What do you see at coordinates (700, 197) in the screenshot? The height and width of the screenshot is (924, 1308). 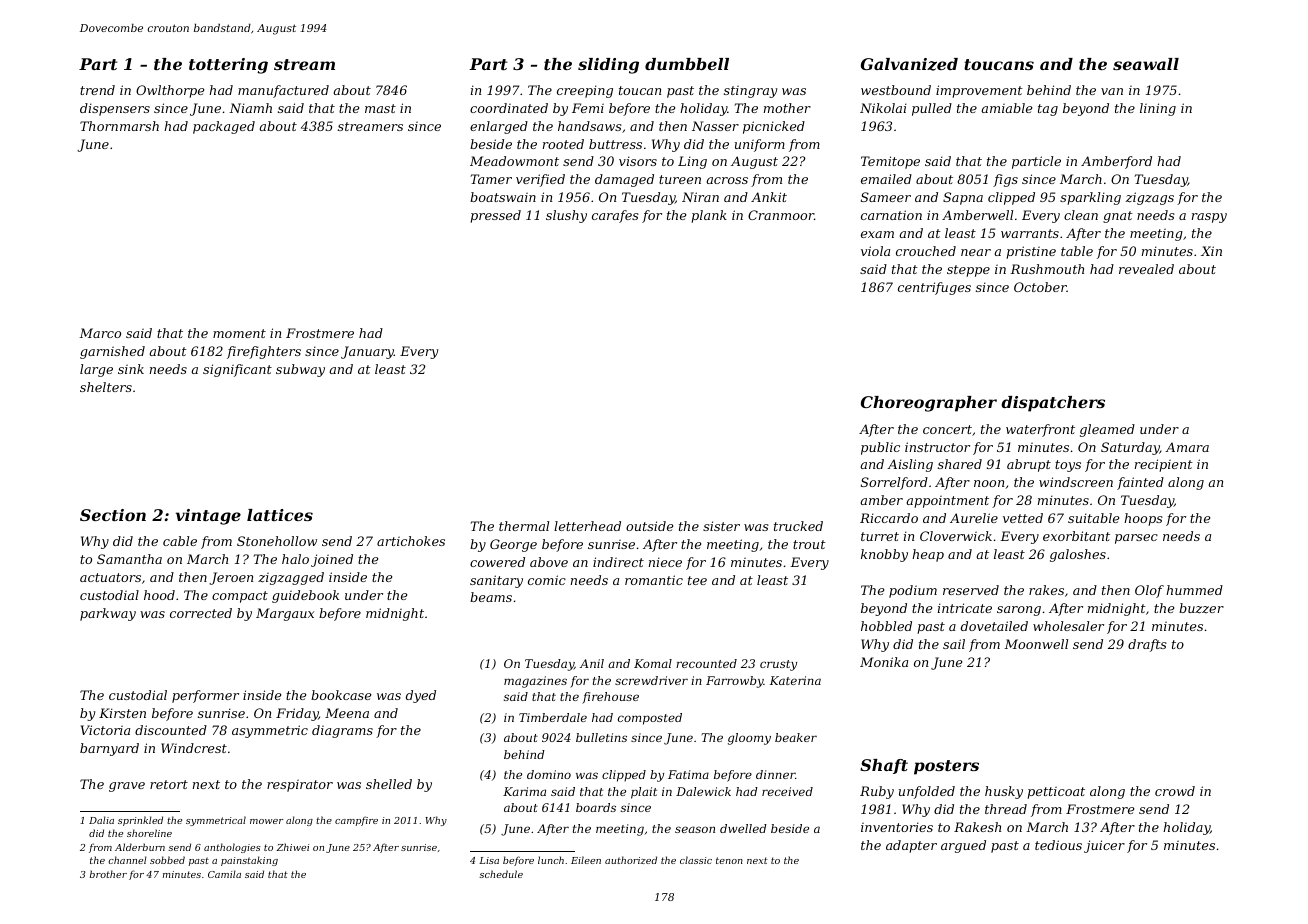 I see `Niran` at bounding box center [700, 197].
